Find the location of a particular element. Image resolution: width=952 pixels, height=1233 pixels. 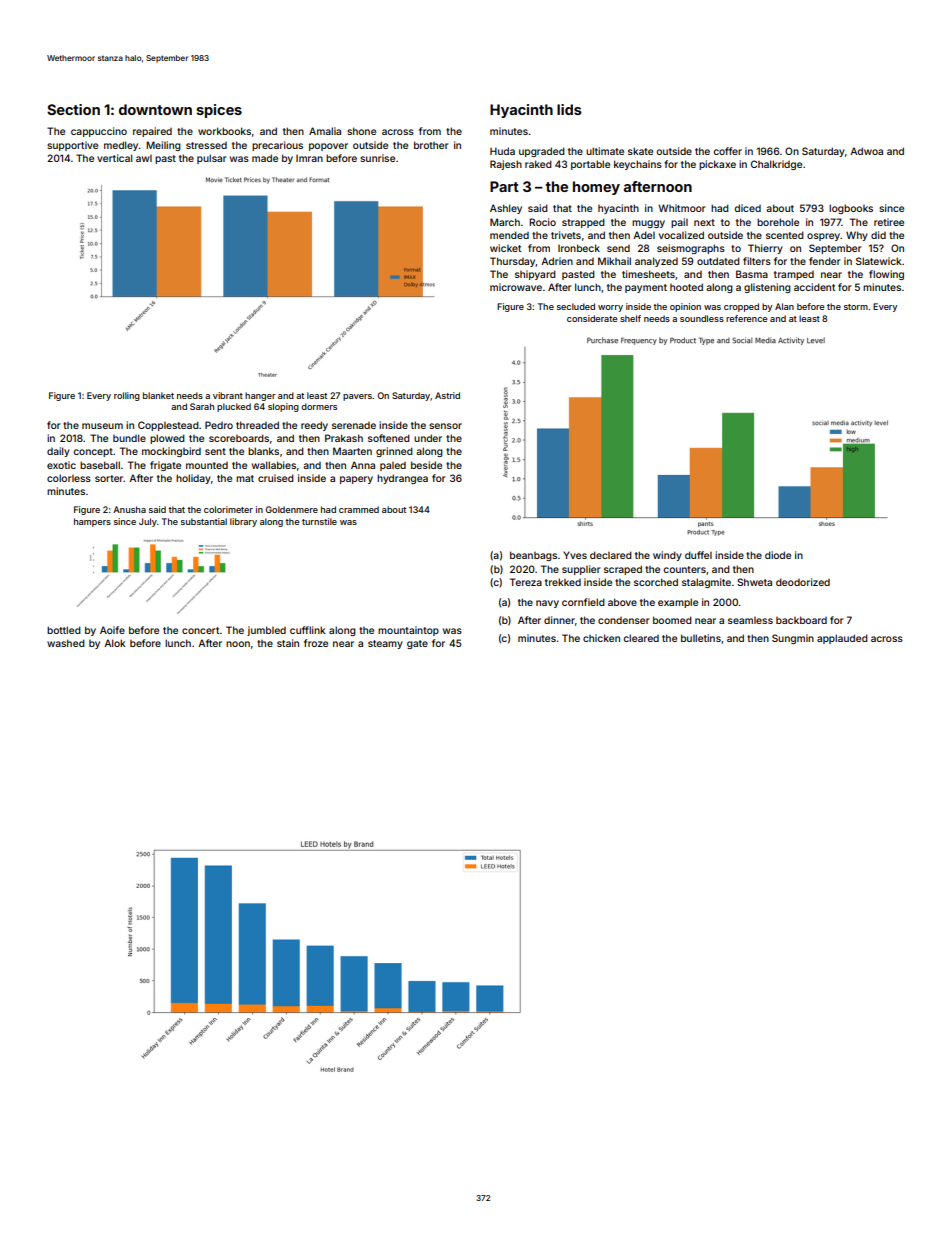

diode is located at coordinates (778, 555).
